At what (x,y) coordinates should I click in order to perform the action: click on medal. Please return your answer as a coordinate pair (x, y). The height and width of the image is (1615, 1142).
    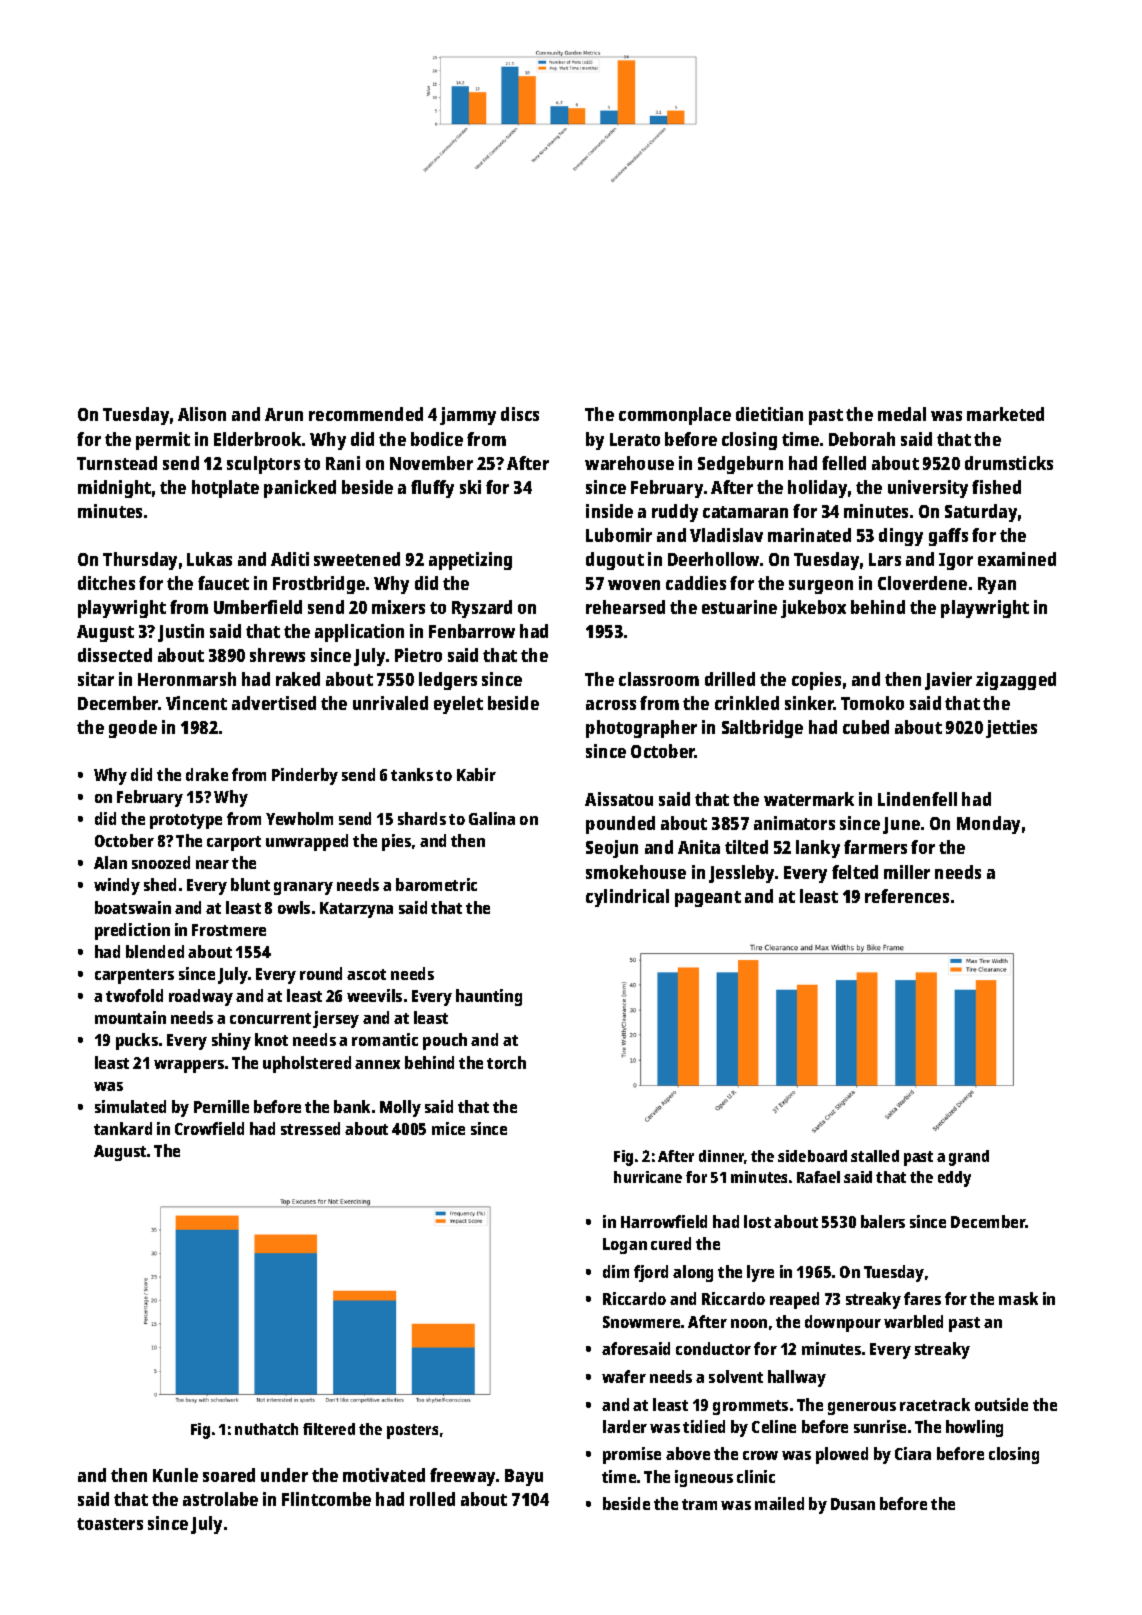
    Looking at the image, I should click on (902, 414).
